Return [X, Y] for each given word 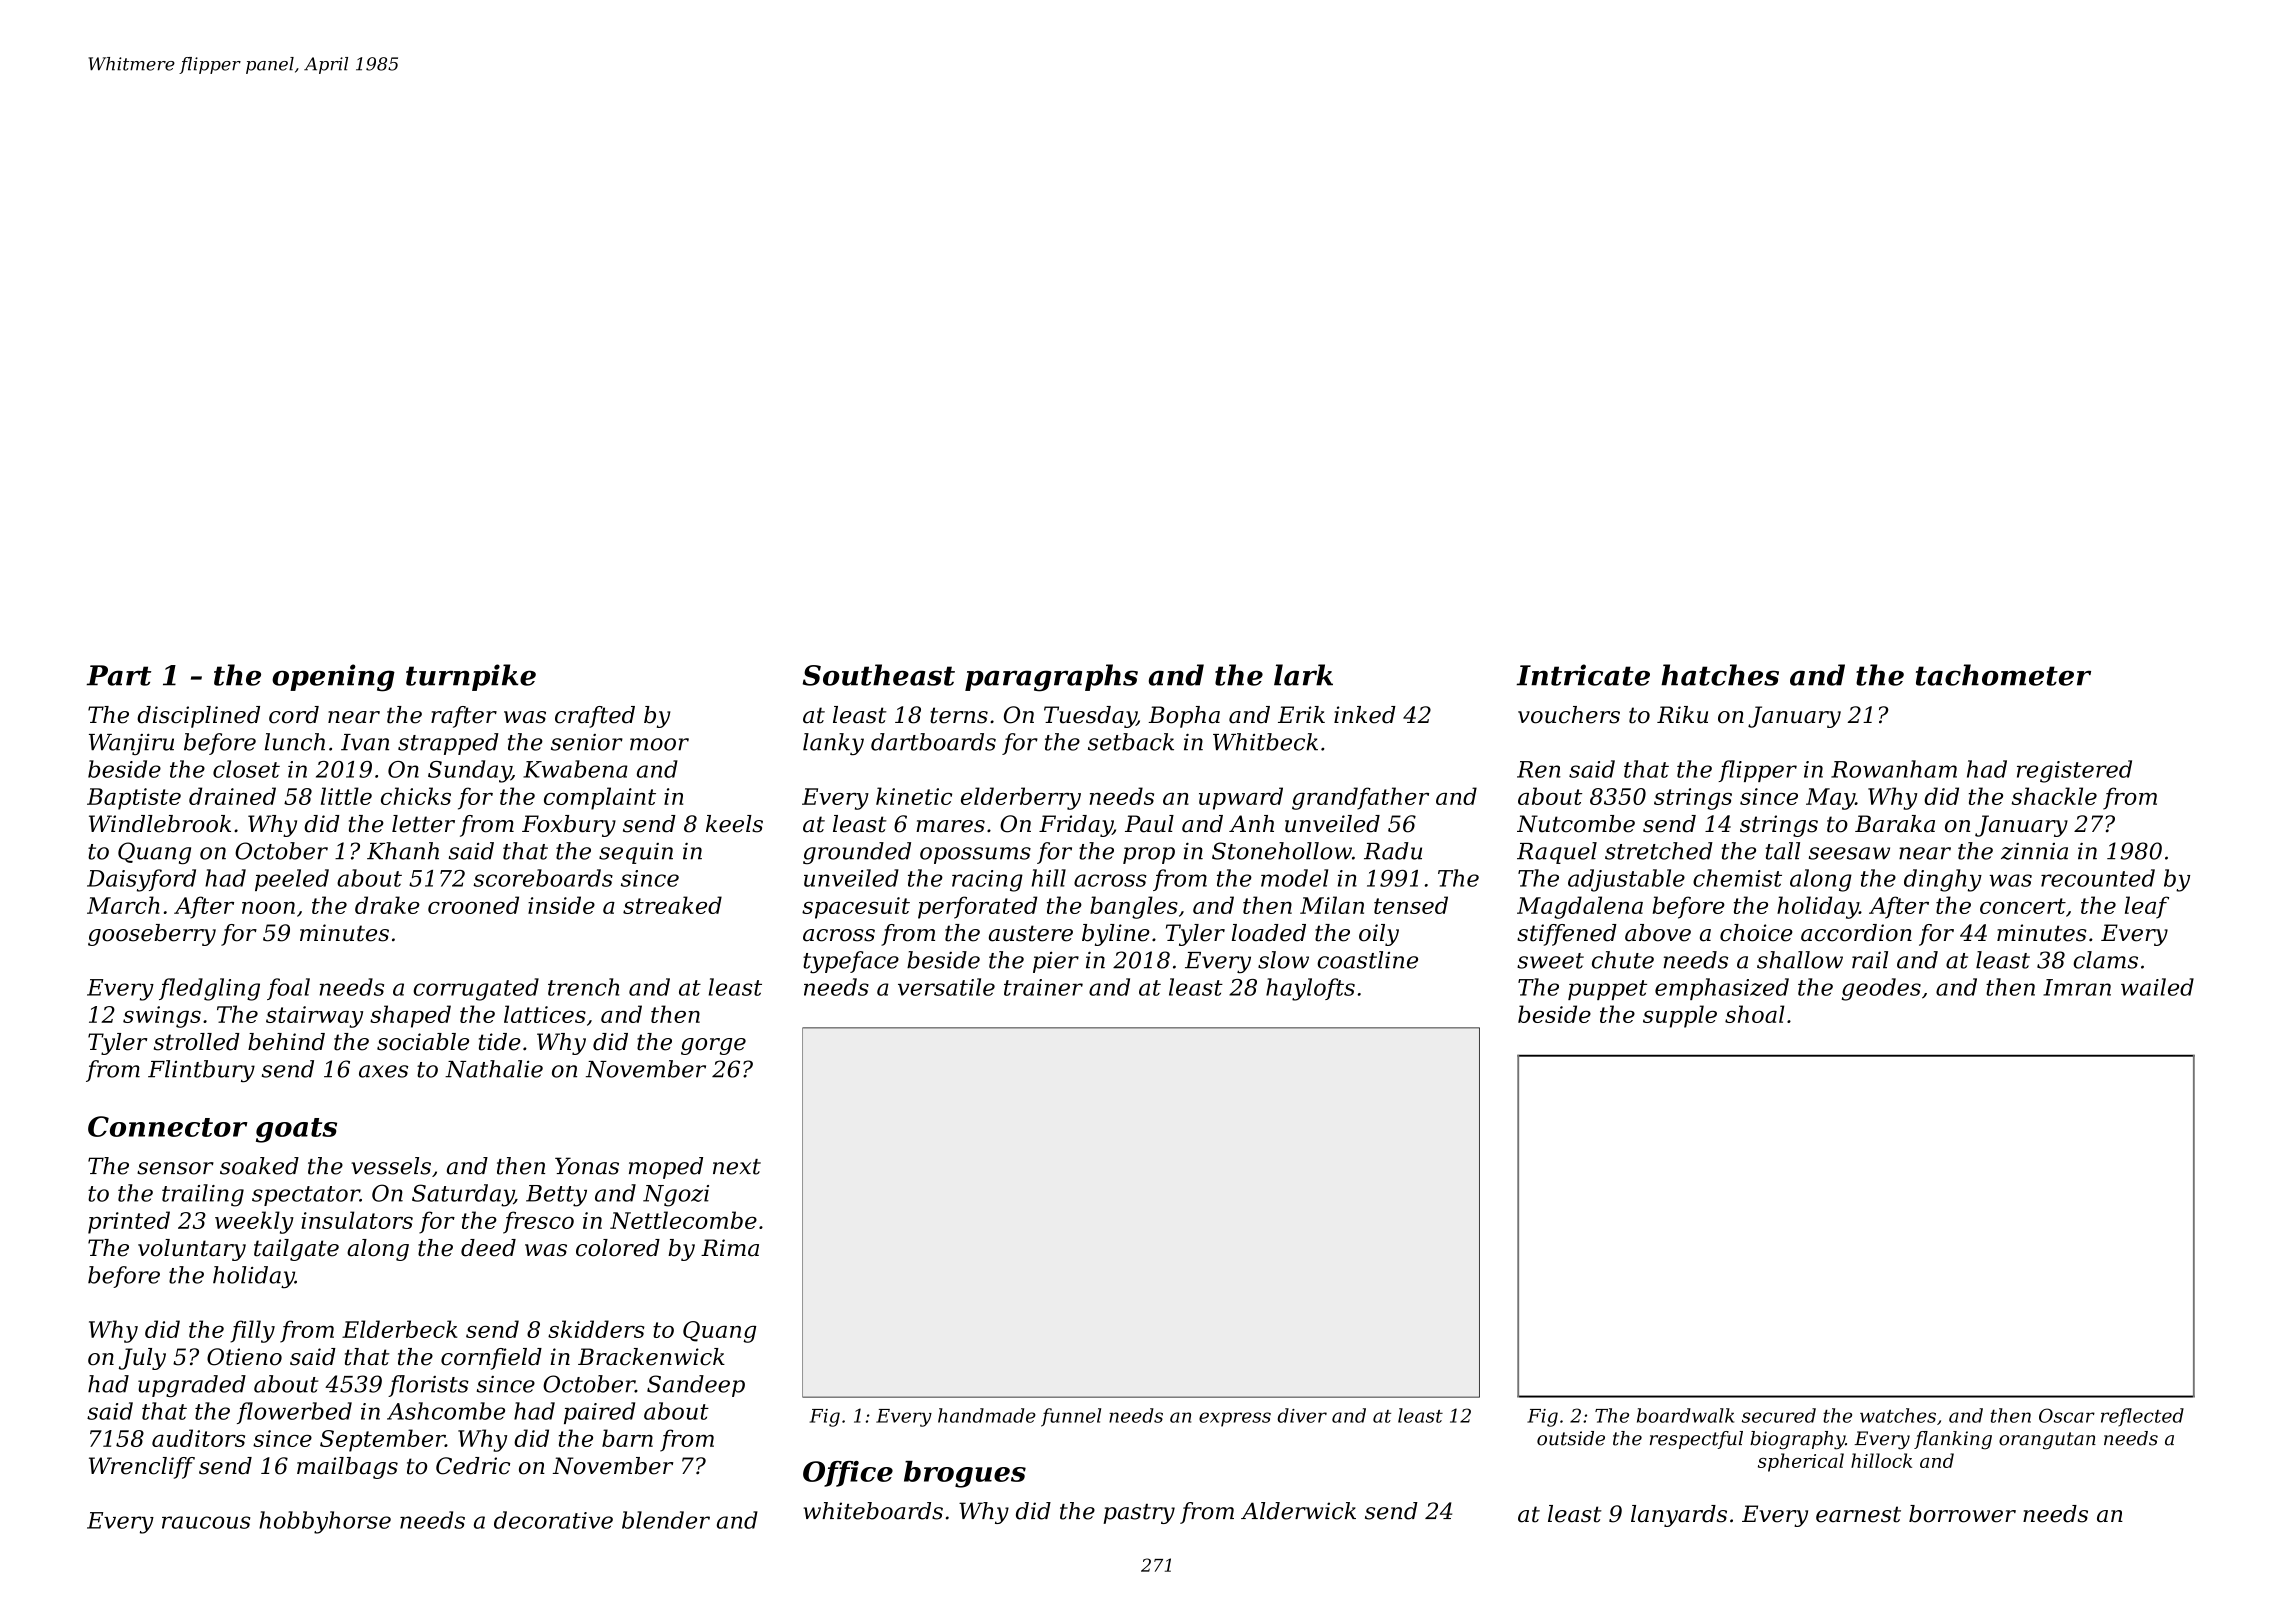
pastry [1139, 1514]
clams [2105, 960]
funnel [1071, 1417]
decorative [553, 1520]
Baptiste [134, 799]
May [1830, 799]
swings [162, 1017]
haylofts [1310, 989]
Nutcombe [1576, 824]
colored [618, 1248]
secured [1779, 1415]
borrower [1962, 1514]
